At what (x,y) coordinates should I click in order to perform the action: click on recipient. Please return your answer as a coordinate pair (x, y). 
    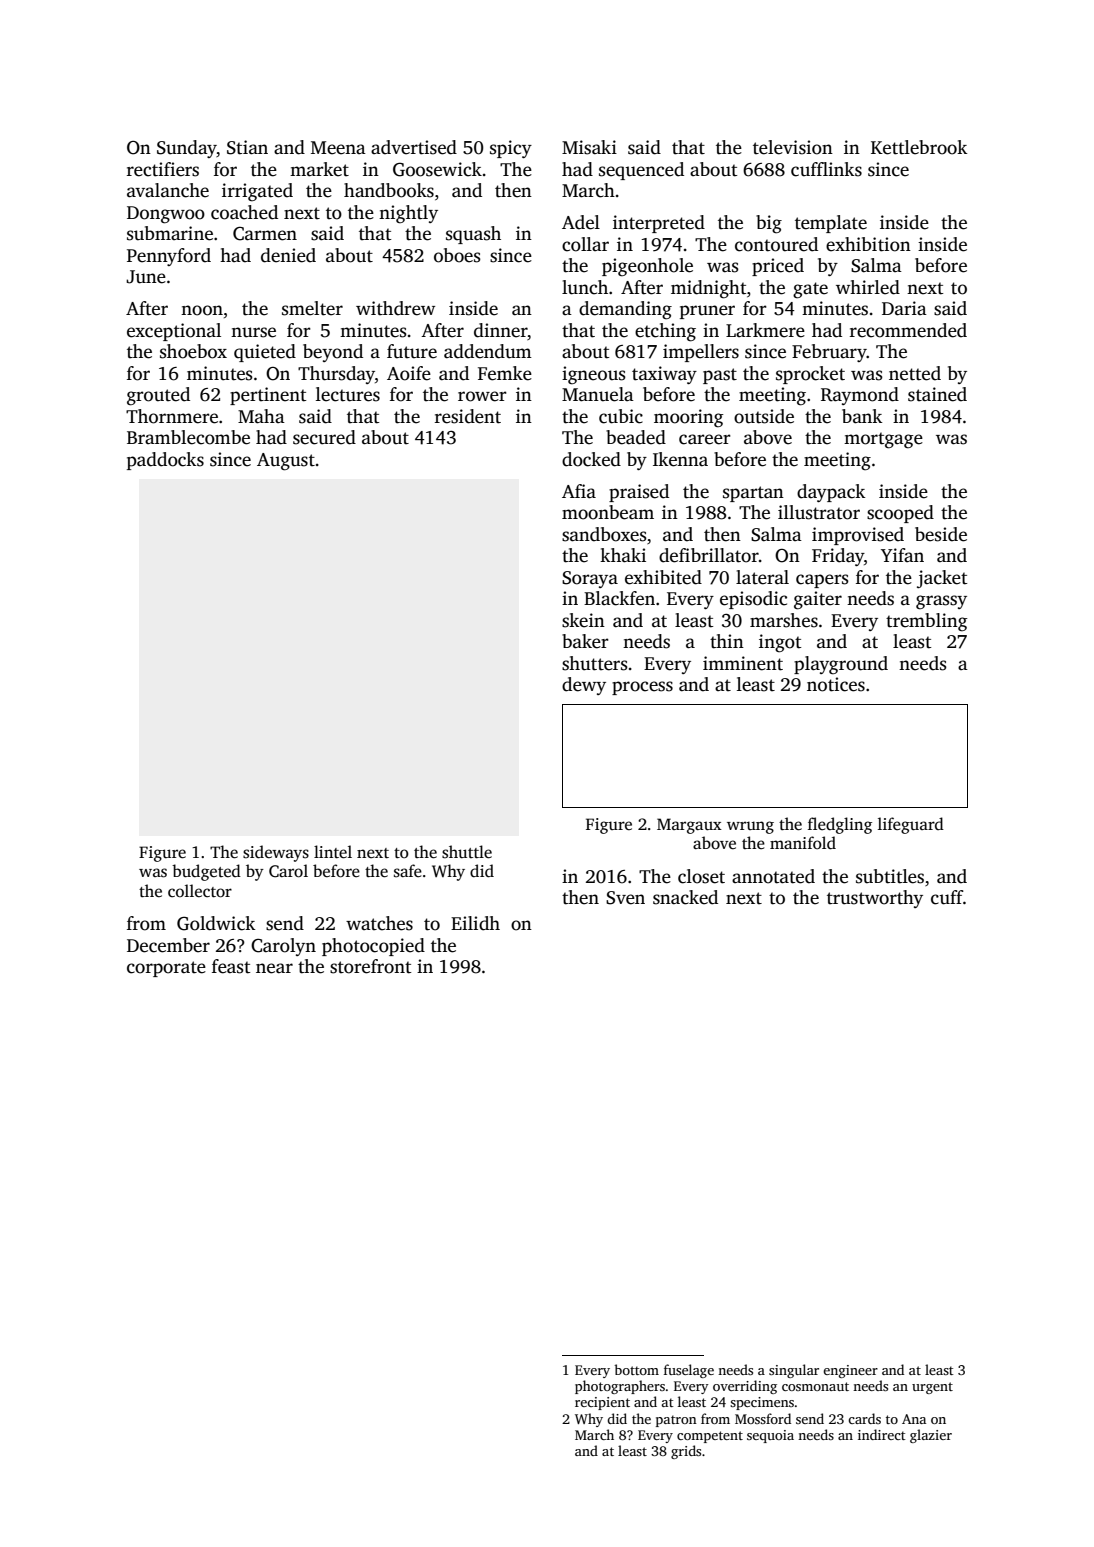
    Looking at the image, I should click on (602, 1403).
